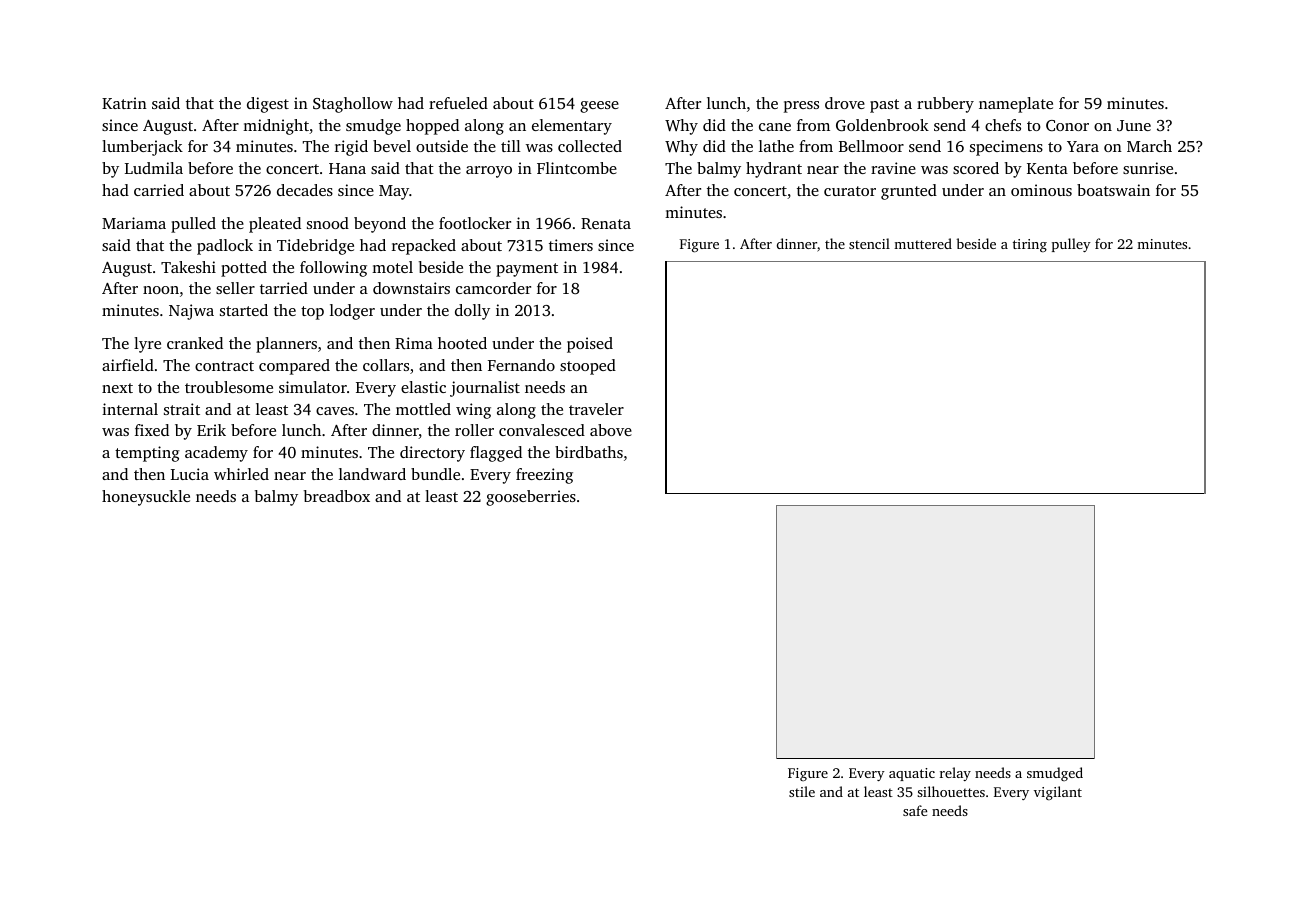 The image size is (1308, 924). What do you see at coordinates (802, 791) in the screenshot?
I see `stile` at bounding box center [802, 791].
